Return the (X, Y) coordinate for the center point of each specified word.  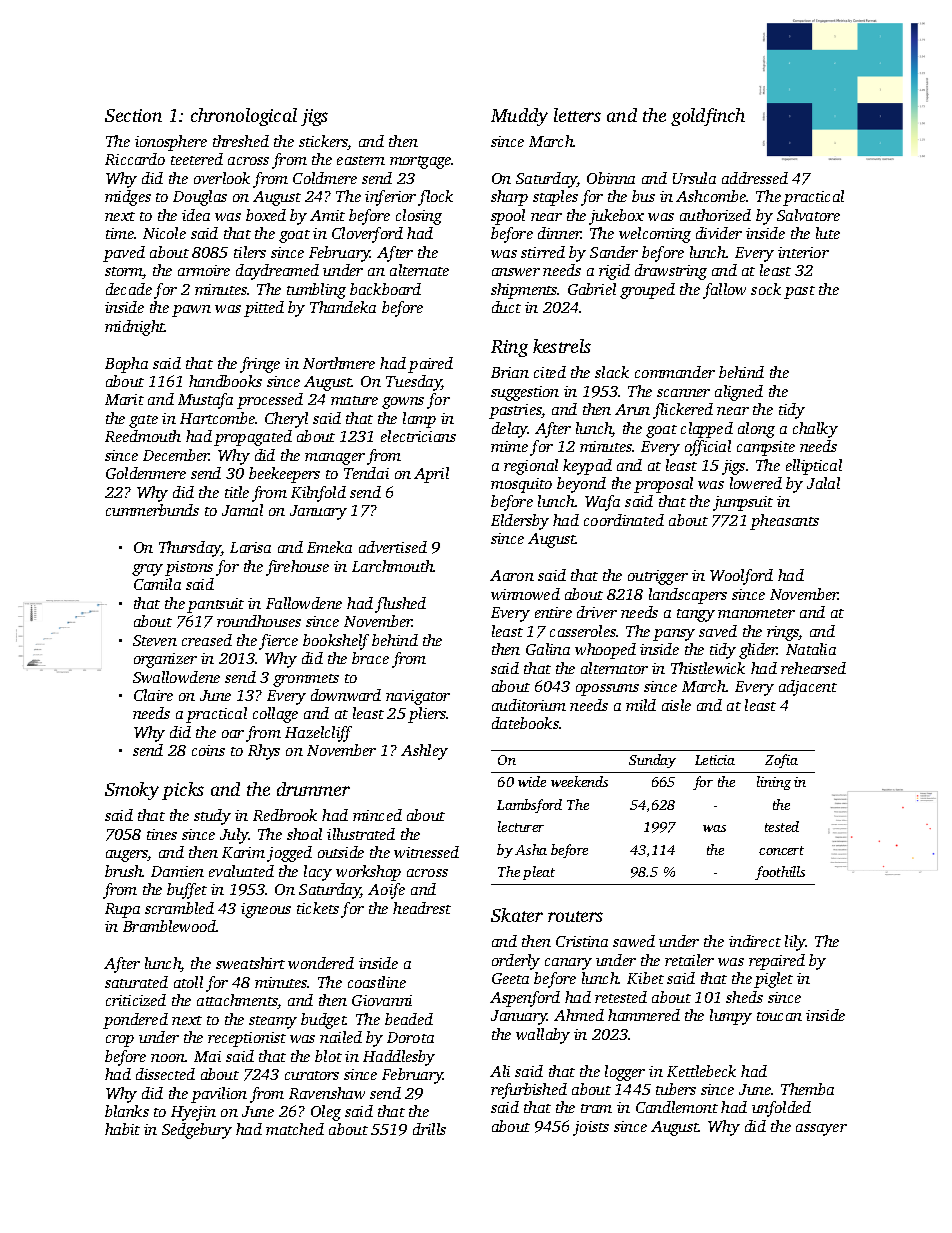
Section (133, 115)
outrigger (658, 577)
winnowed (525, 594)
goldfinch (708, 117)
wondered (321, 963)
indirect (755, 941)
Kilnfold (318, 494)
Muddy (519, 117)
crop (120, 1041)
